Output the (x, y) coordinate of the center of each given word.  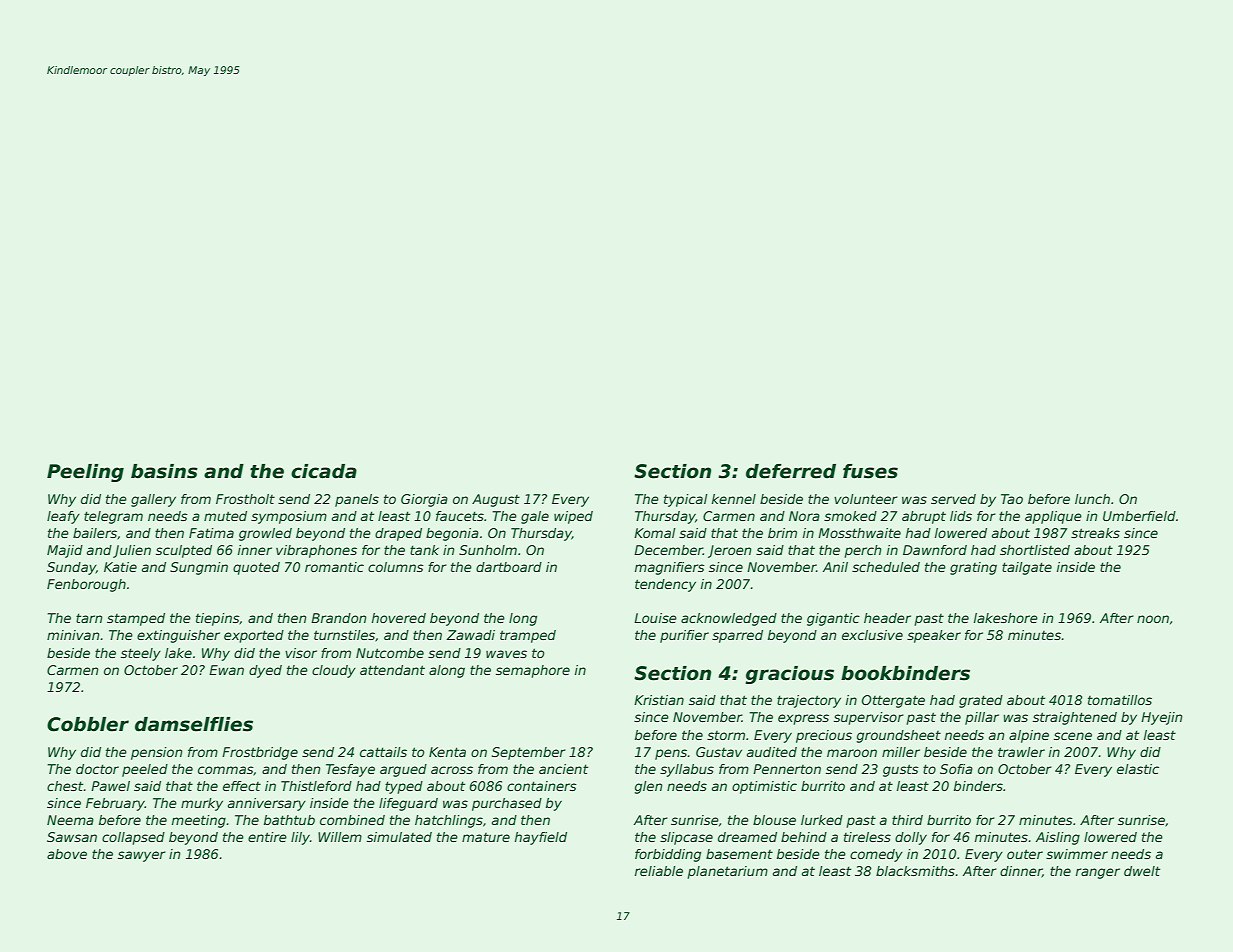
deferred (791, 471)
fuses (870, 471)
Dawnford (935, 550)
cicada (324, 471)
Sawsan (72, 837)
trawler (1021, 752)
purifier (684, 636)
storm (726, 735)
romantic (334, 567)
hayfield (541, 838)
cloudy (334, 671)
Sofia (956, 769)
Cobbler (88, 724)
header (887, 618)
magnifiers (670, 568)
